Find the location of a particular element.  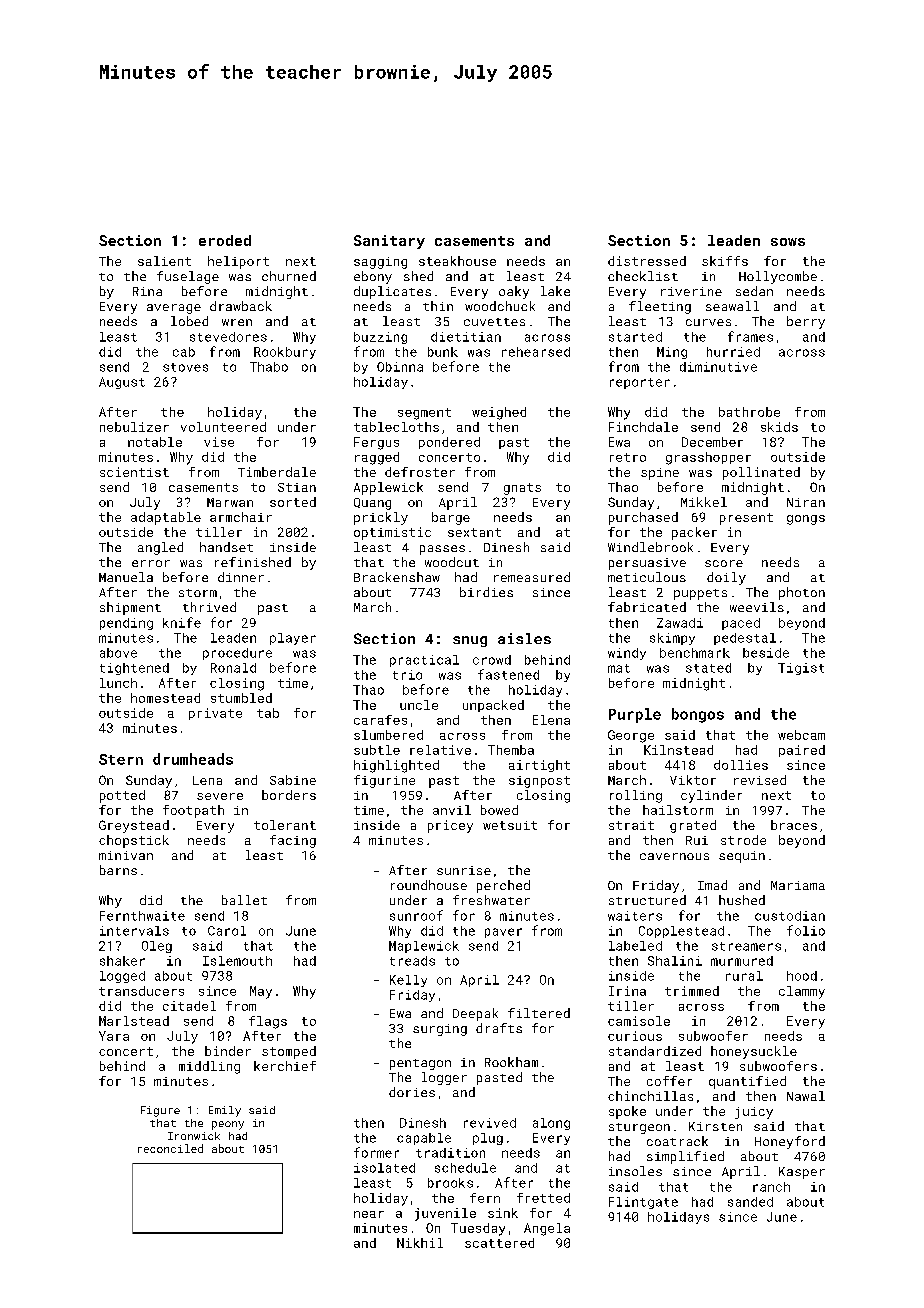

paired is located at coordinates (802, 751).
